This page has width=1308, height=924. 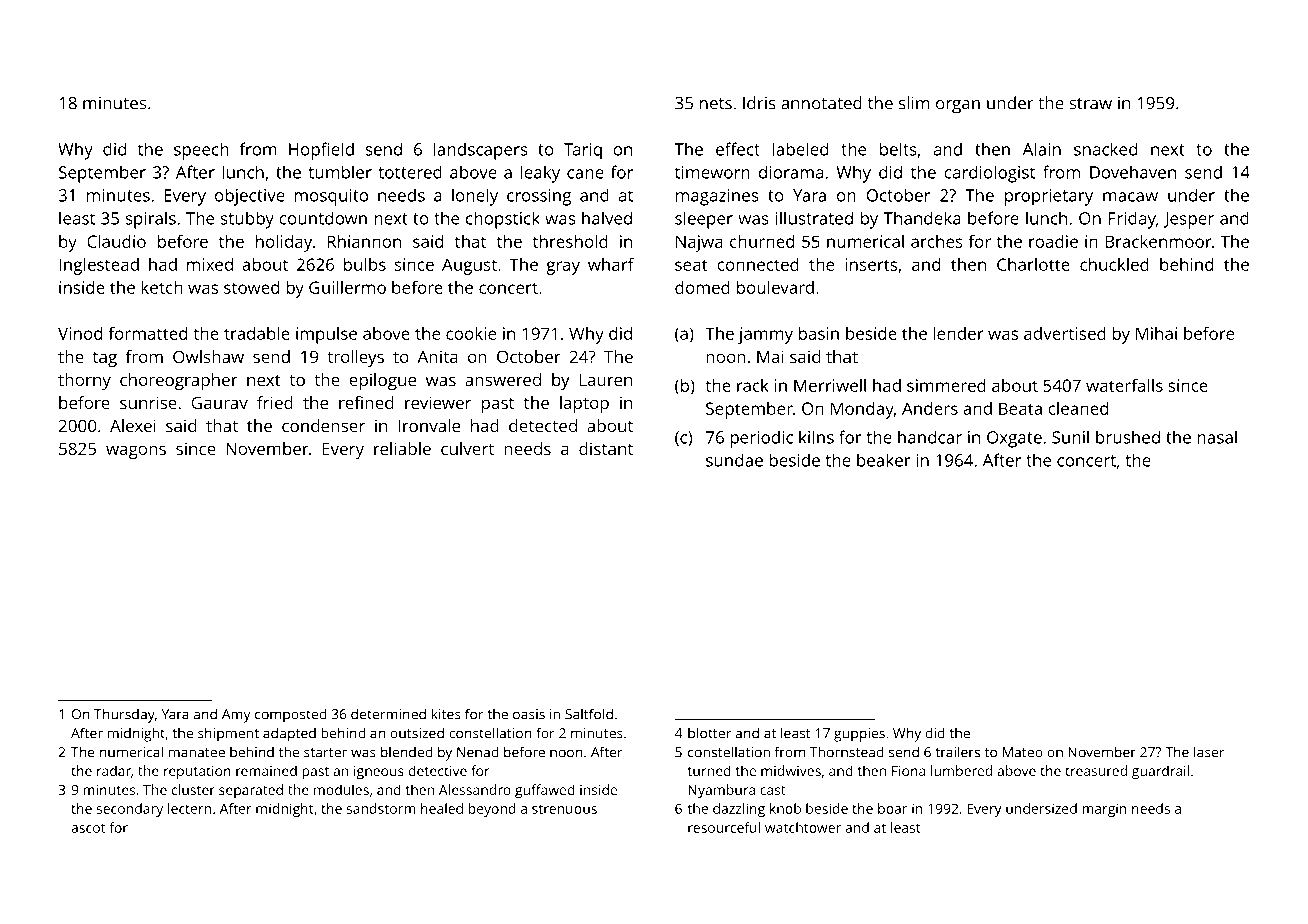 What do you see at coordinates (189, 808) in the page?
I see `lectern` at bounding box center [189, 808].
